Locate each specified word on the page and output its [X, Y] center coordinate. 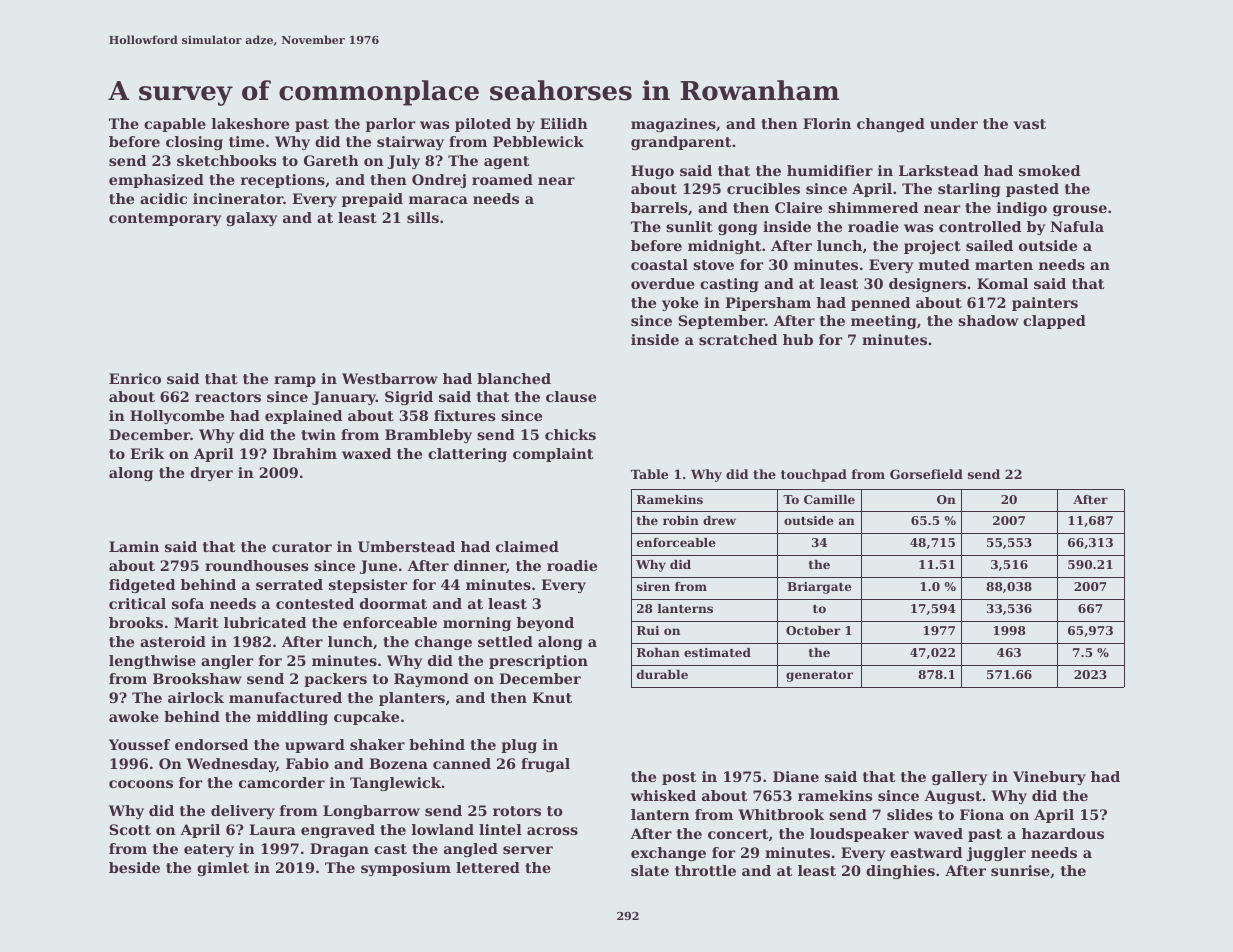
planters [412, 699]
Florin [827, 123]
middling [292, 718]
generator [819, 676]
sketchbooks [226, 160]
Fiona [982, 814]
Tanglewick [395, 784]
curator [302, 547]
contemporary [165, 219]
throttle [705, 870]
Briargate [819, 588]
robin [681, 520]
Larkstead [938, 170]
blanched [514, 378]
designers [927, 285]
